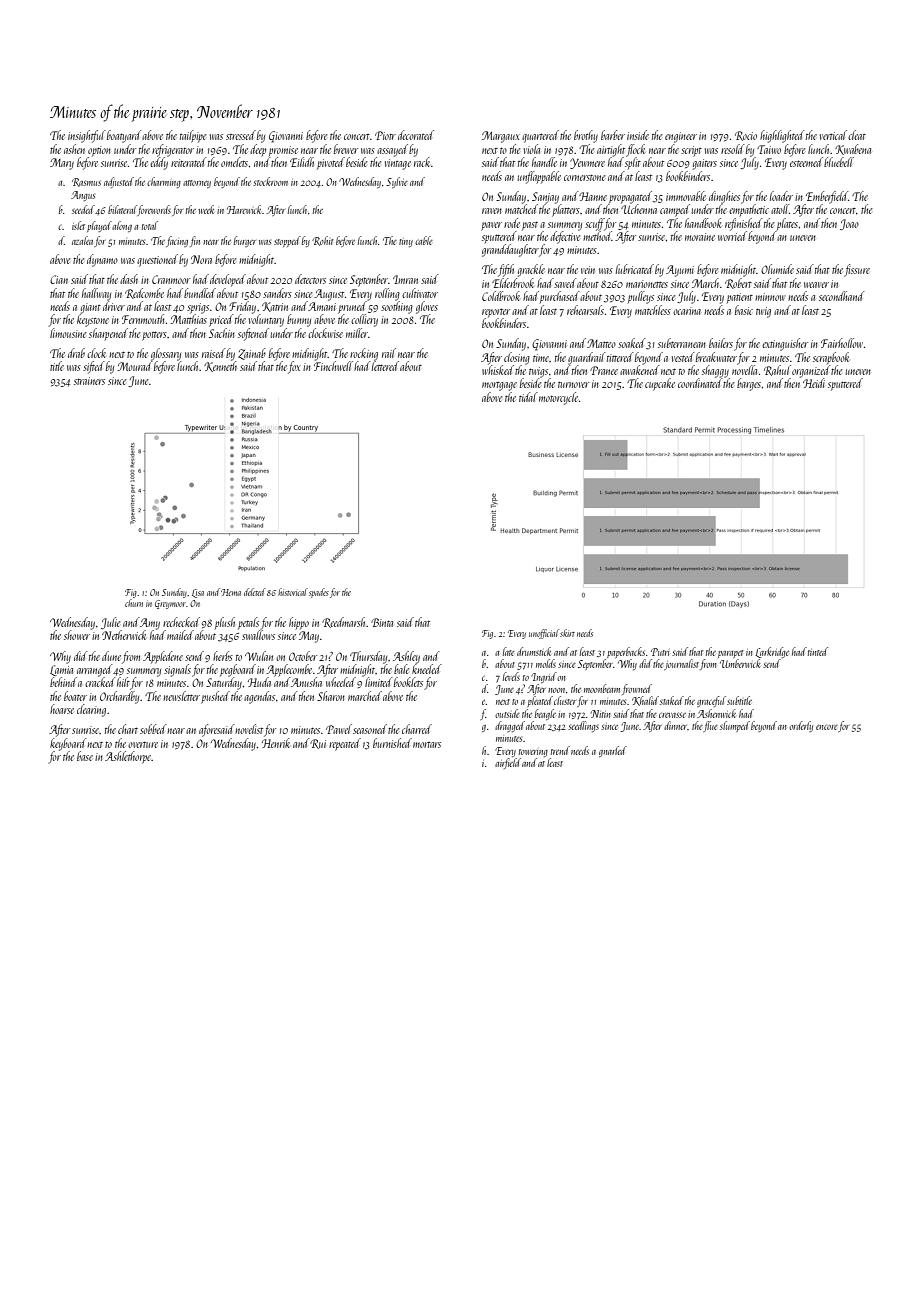  I want to click on Rocio, so click(746, 136).
